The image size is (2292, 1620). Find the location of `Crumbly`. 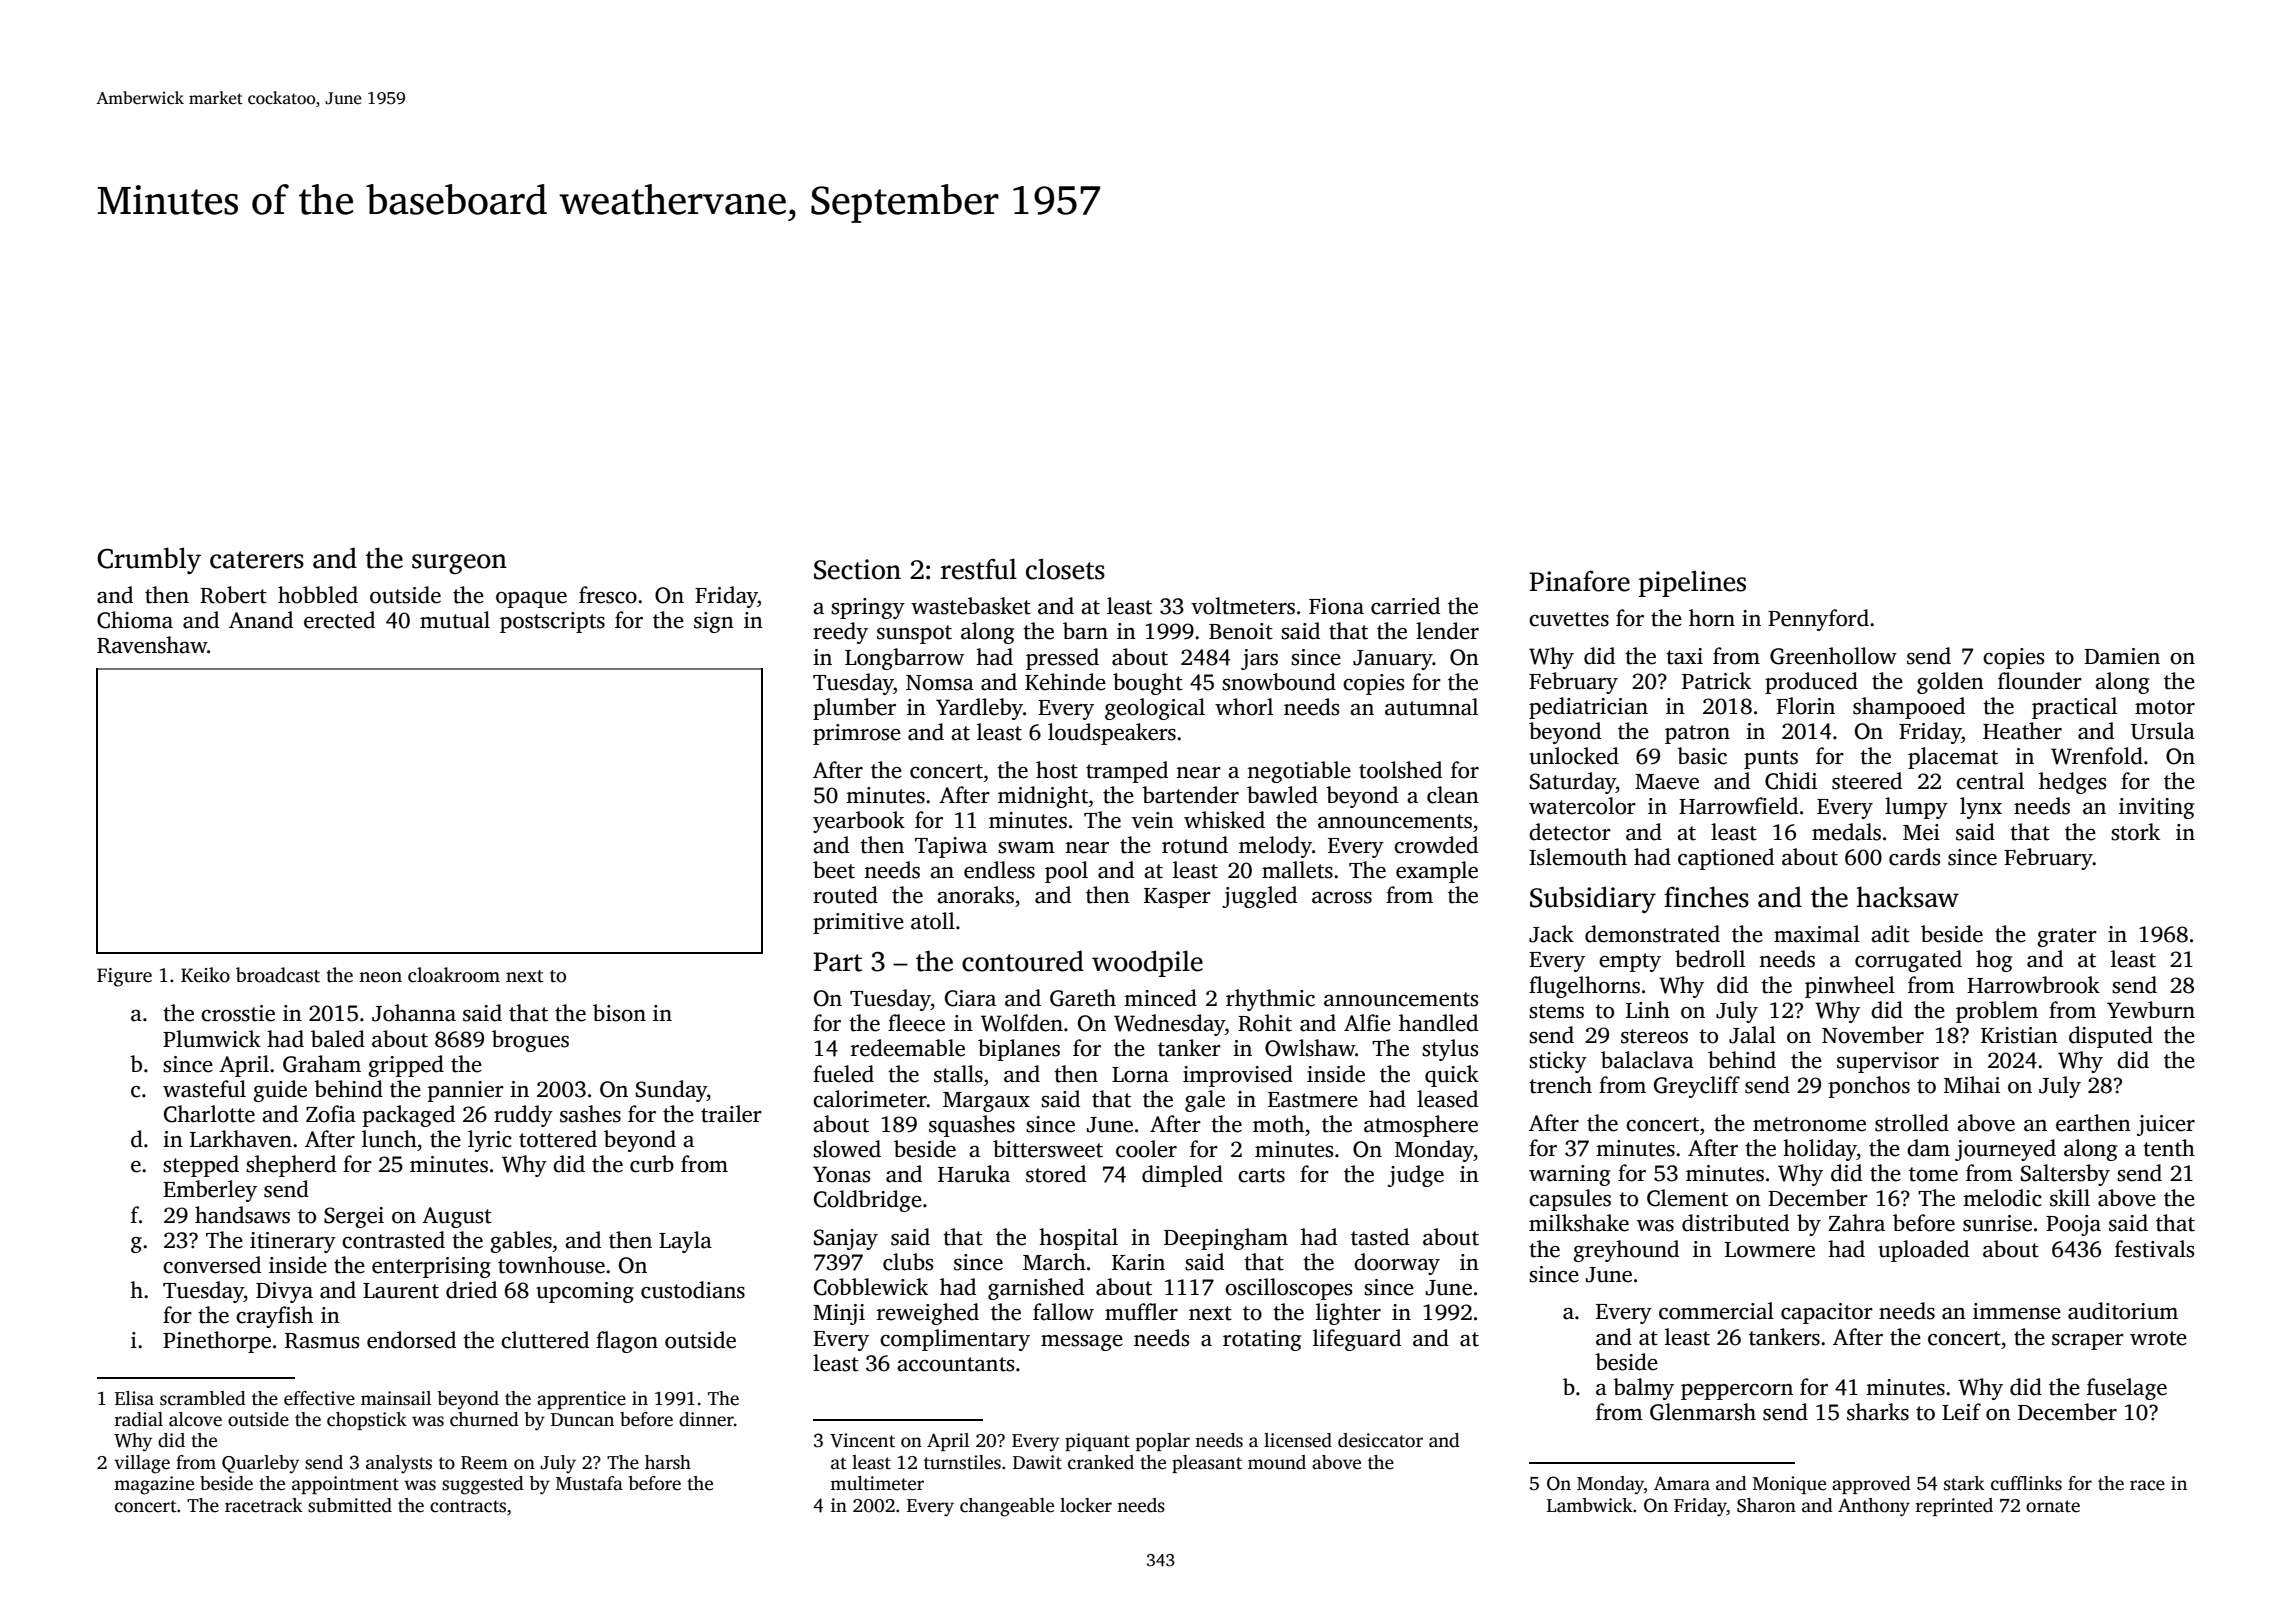

Crumbly is located at coordinates (149, 560).
